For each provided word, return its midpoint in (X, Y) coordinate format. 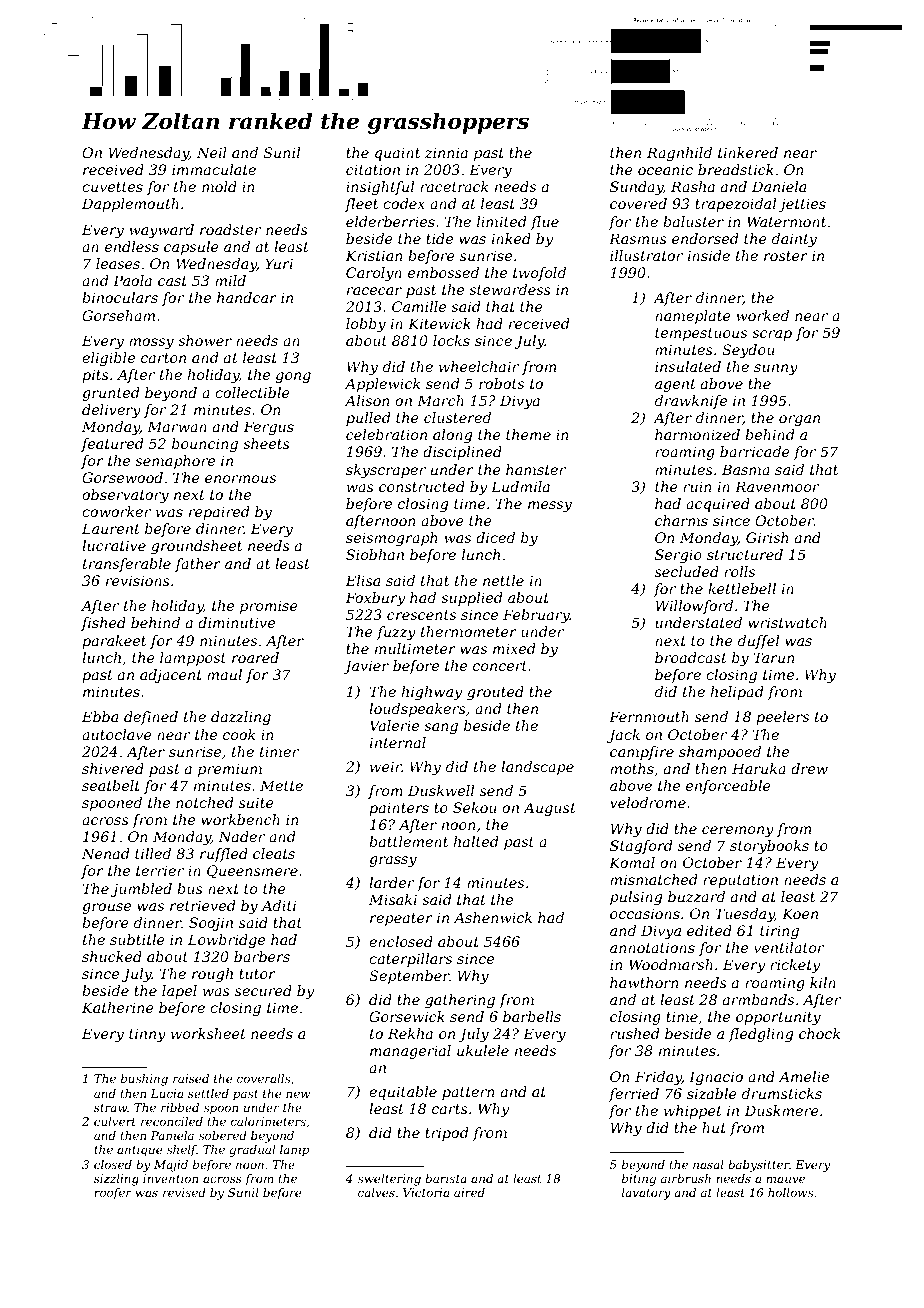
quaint (397, 154)
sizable (712, 1094)
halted (476, 841)
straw (110, 1108)
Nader (241, 836)
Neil (212, 152)
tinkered (748, 152)
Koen (800, 913)
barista (446, 1178)
